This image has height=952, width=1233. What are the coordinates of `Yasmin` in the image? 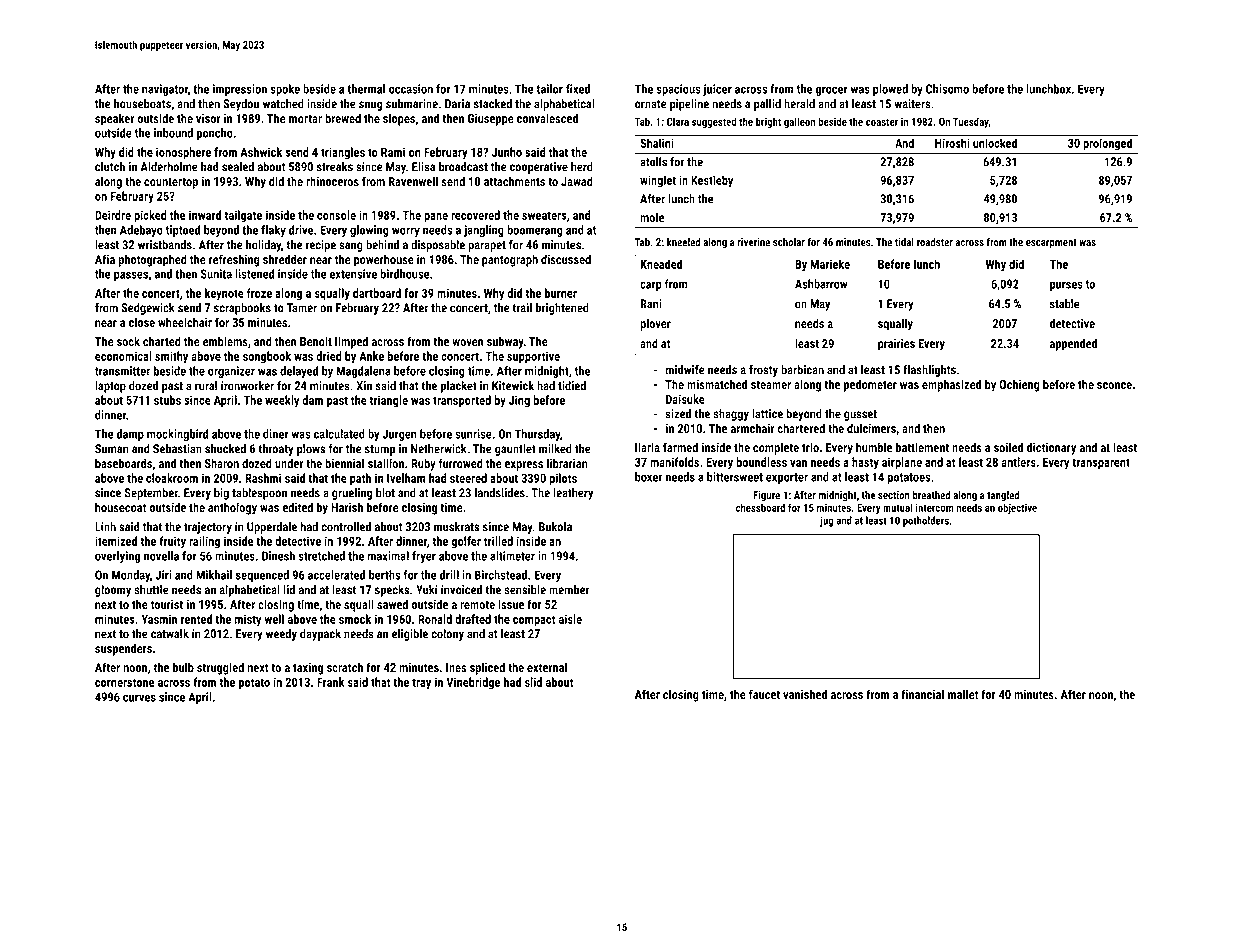 It's located at (159, 619).
